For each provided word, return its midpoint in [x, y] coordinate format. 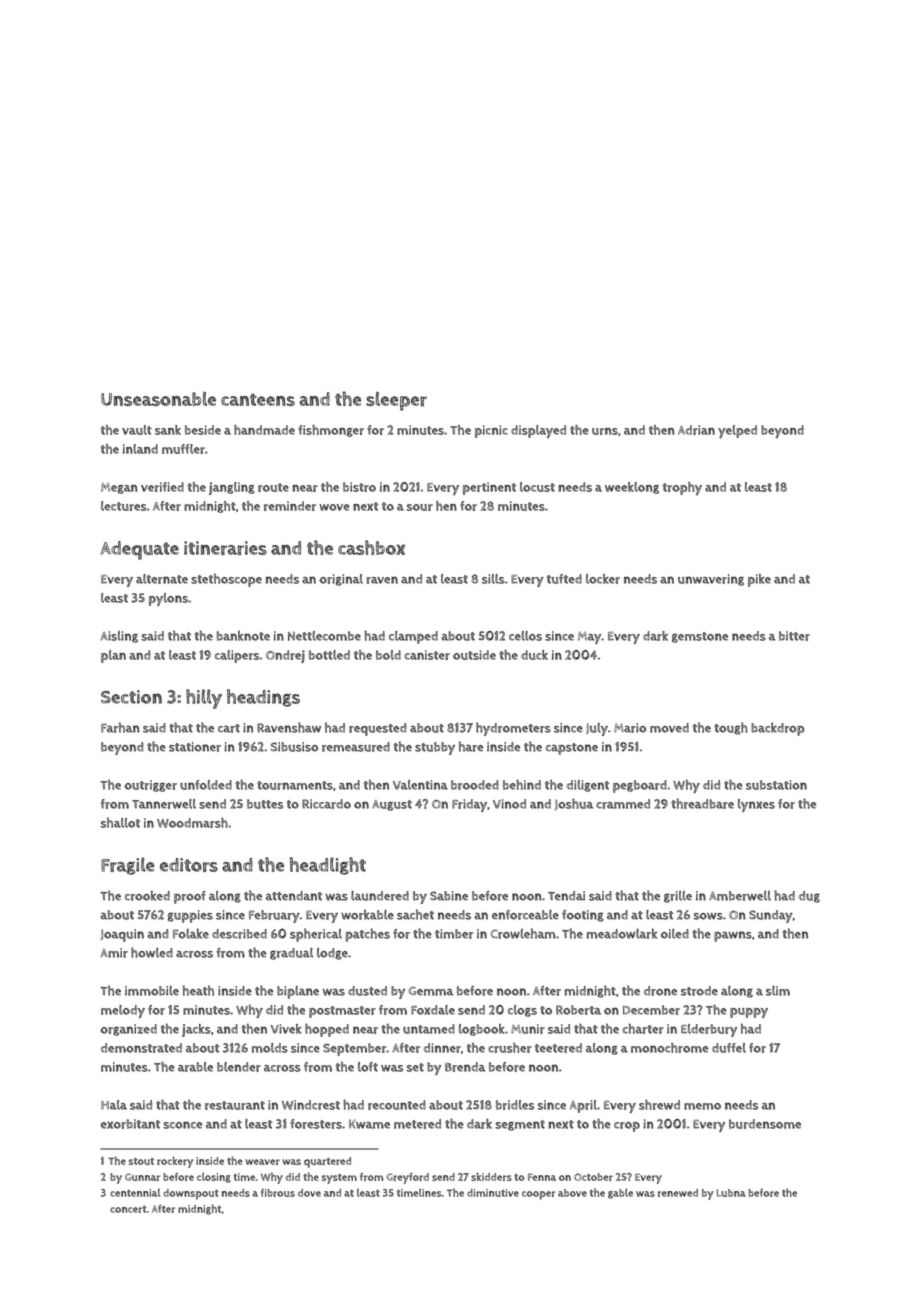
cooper [538, 1195]
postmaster [342, 1012]
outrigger [150, 786]
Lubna [731, 1193]
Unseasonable [158, 399]
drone [660, 991]
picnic [491, 431]
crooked [147, 895]
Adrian [696, 430]
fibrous [278, 1193]
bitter [794, 636]
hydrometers [513, 729]
